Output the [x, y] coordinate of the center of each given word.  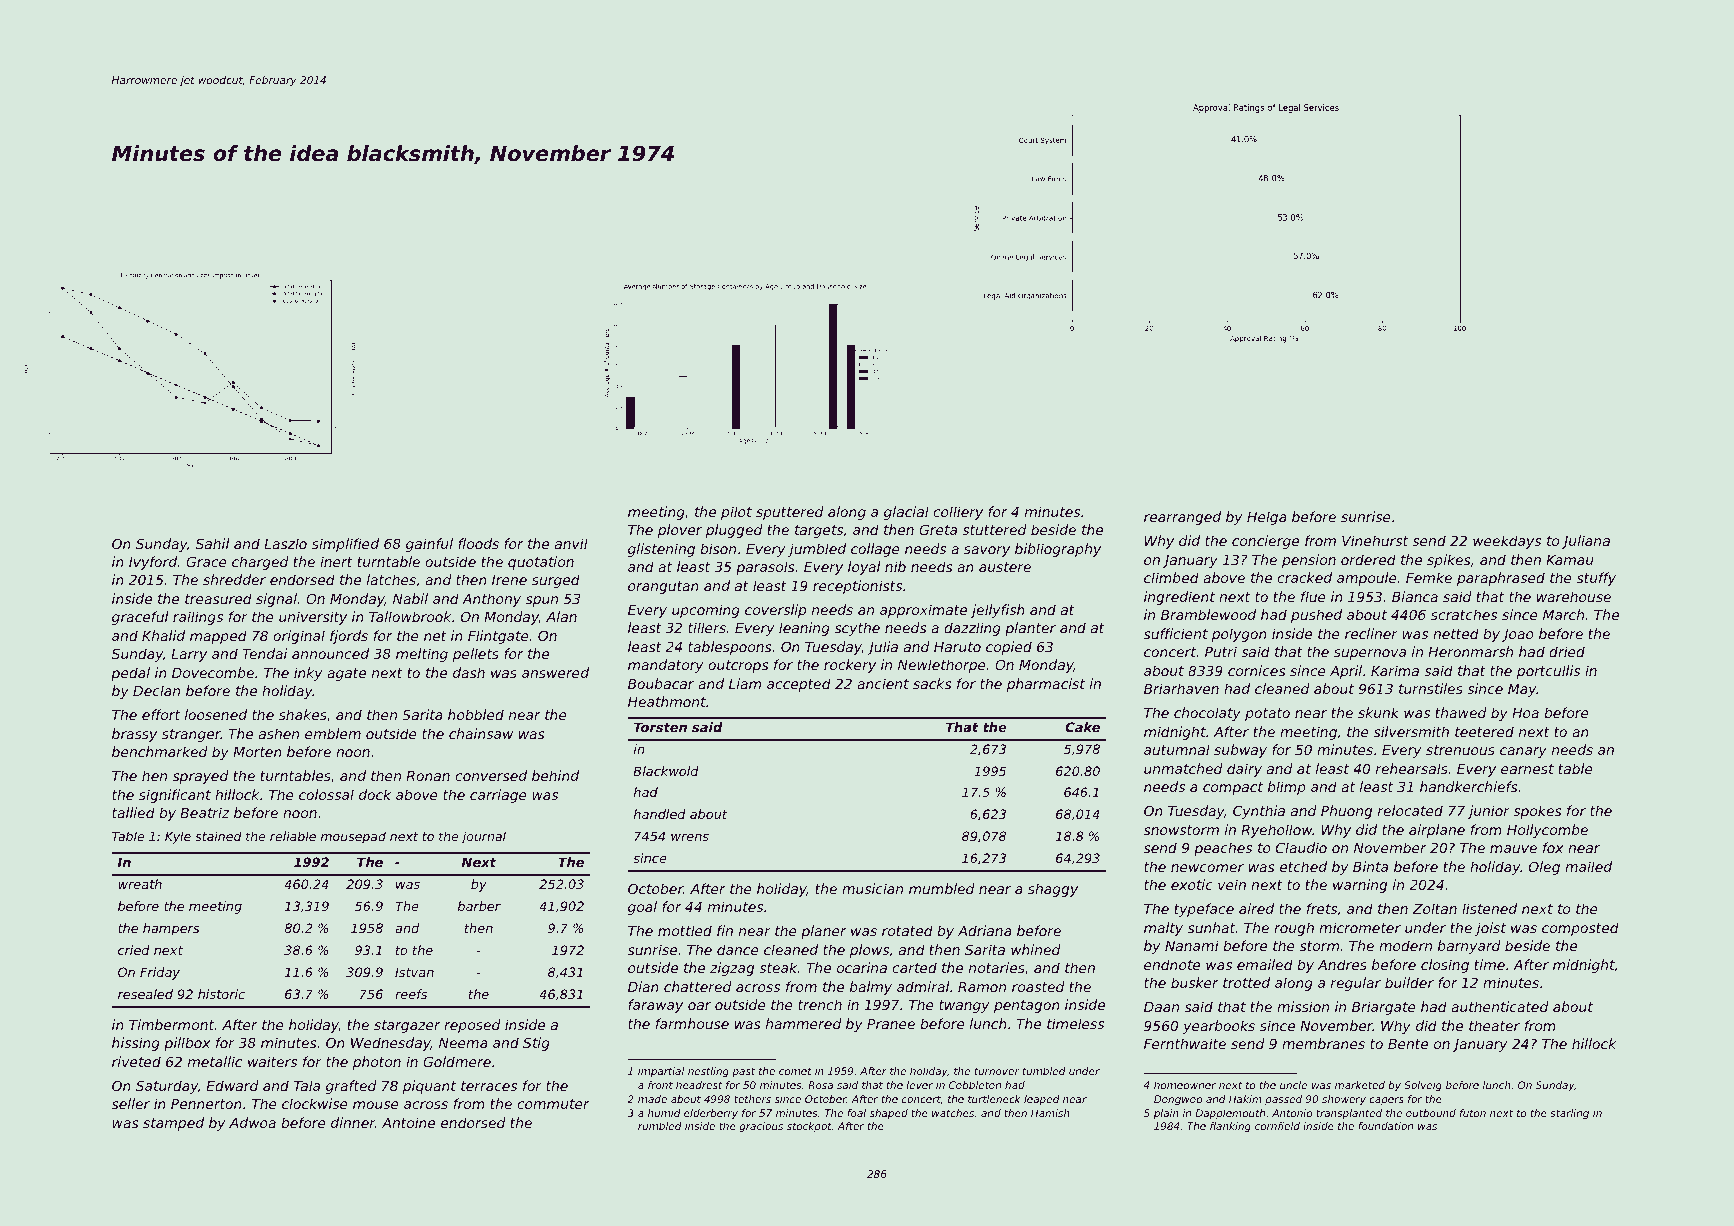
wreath [140, 884]
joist [1490, 929]
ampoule [1367, 579]
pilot [736, 513]
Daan [1161, 1007]
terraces [489, 1086]
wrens [690, 837]
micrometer [1360, 927]
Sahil [212, 543]
